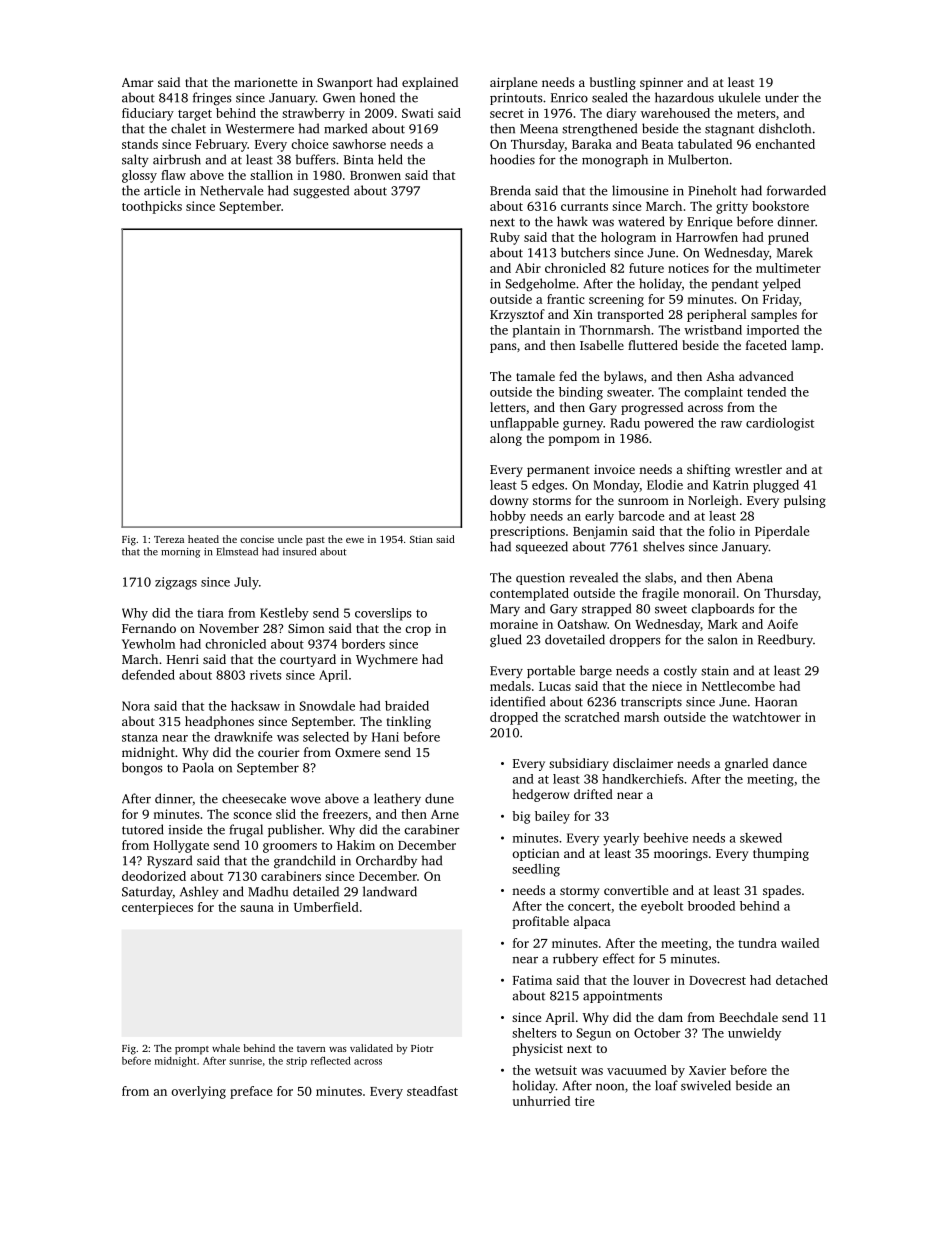  I want to click on Fatima, so click(532, 980).
